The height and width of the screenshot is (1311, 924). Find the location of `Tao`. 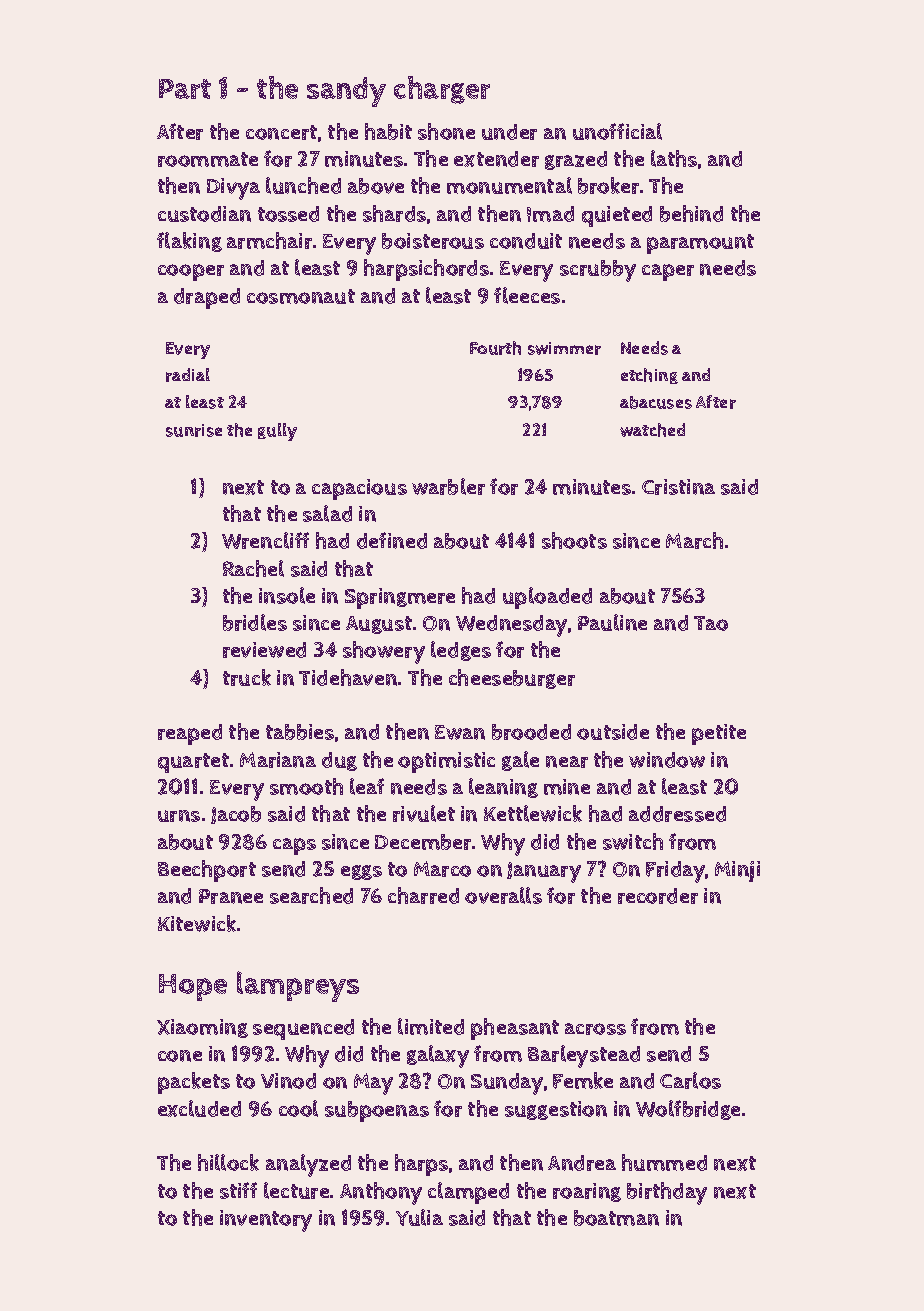

Tao is located at coordinates (711, 623).
